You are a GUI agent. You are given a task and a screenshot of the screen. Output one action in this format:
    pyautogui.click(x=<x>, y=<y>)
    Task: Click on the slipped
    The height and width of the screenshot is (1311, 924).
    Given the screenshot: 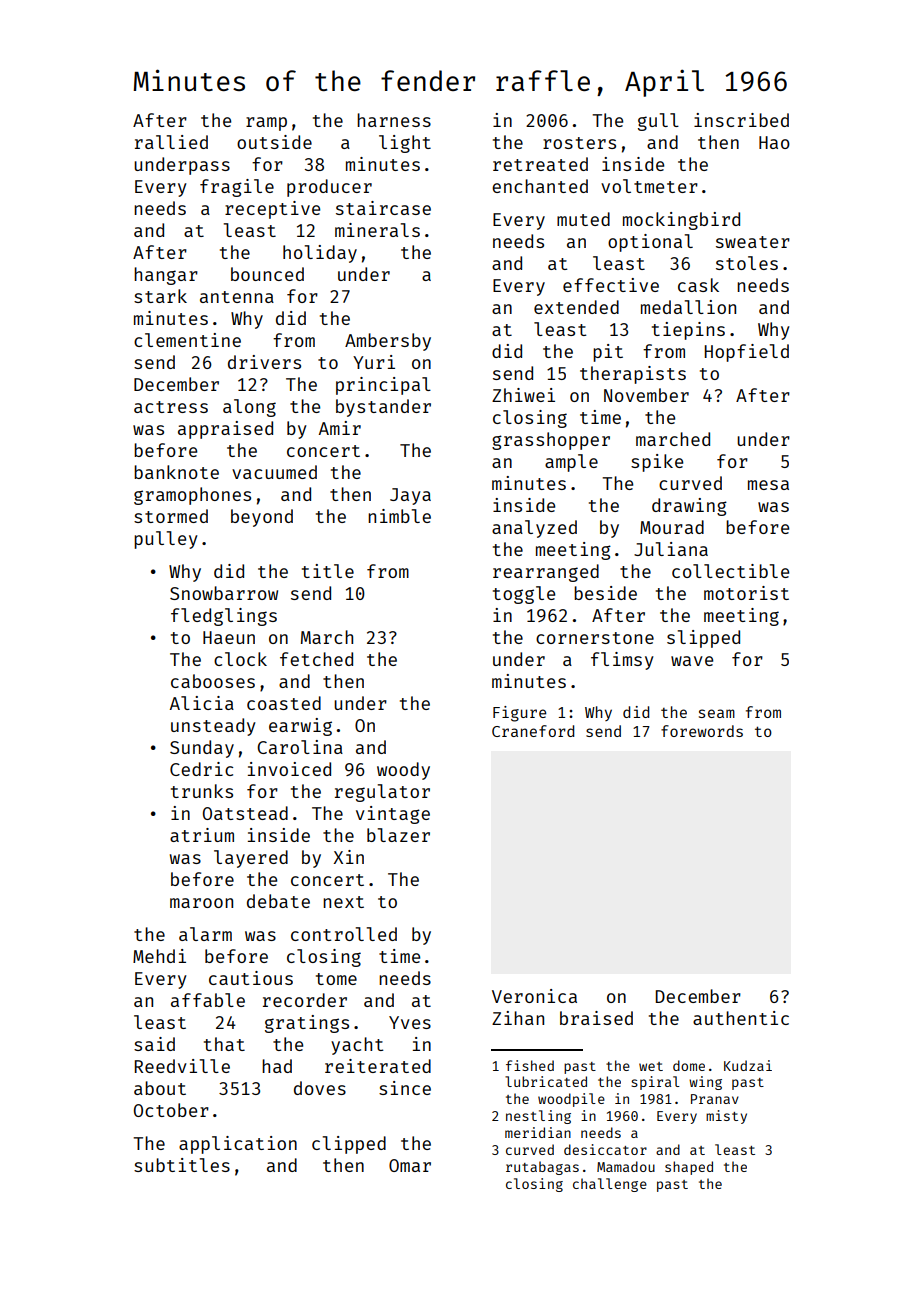 What is the action you would take?
    pyautogui.click(x=703, y=639)
